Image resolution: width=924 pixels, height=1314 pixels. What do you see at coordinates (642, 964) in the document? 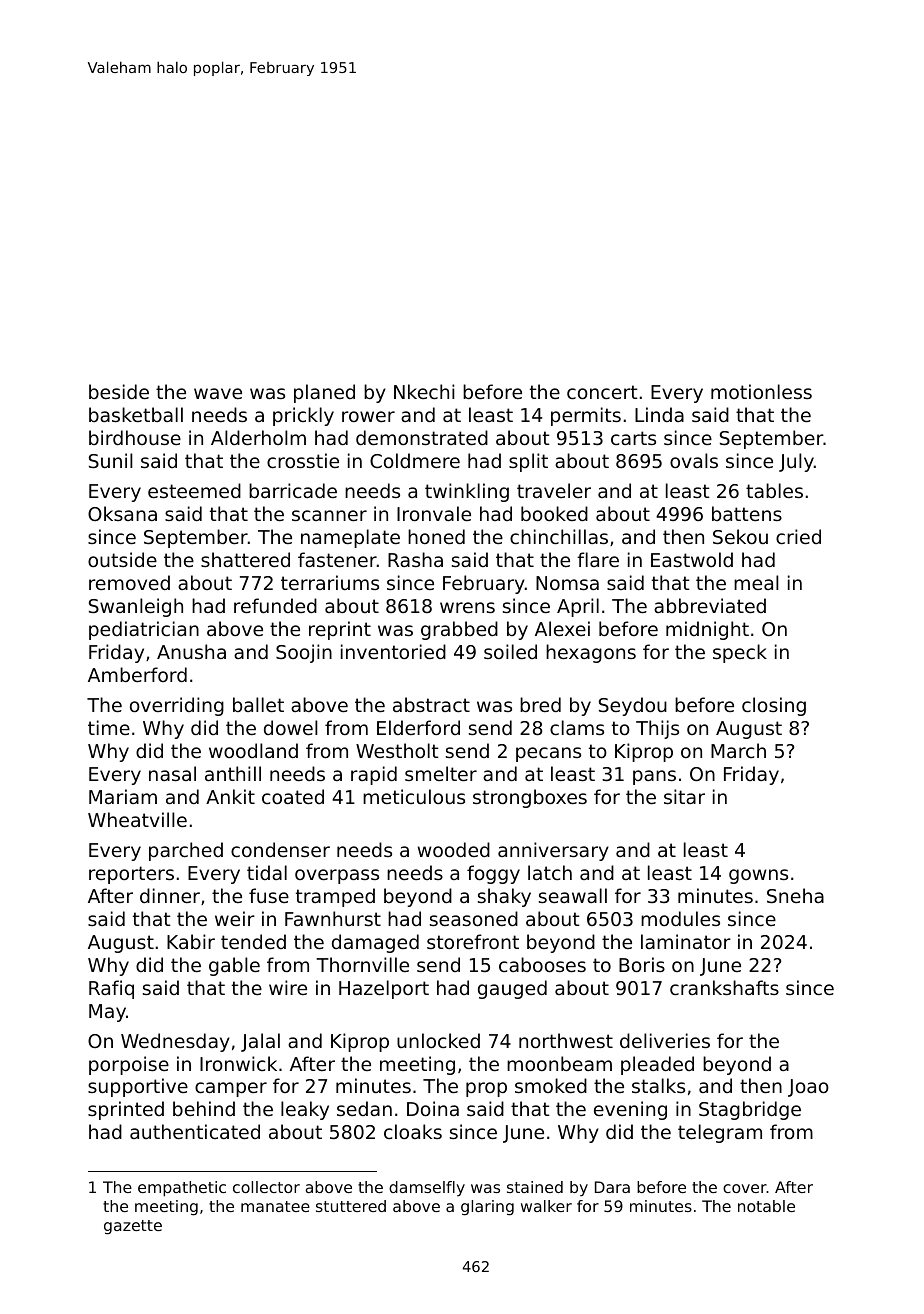
I see `Boris` at bounding box center [642, 964].
